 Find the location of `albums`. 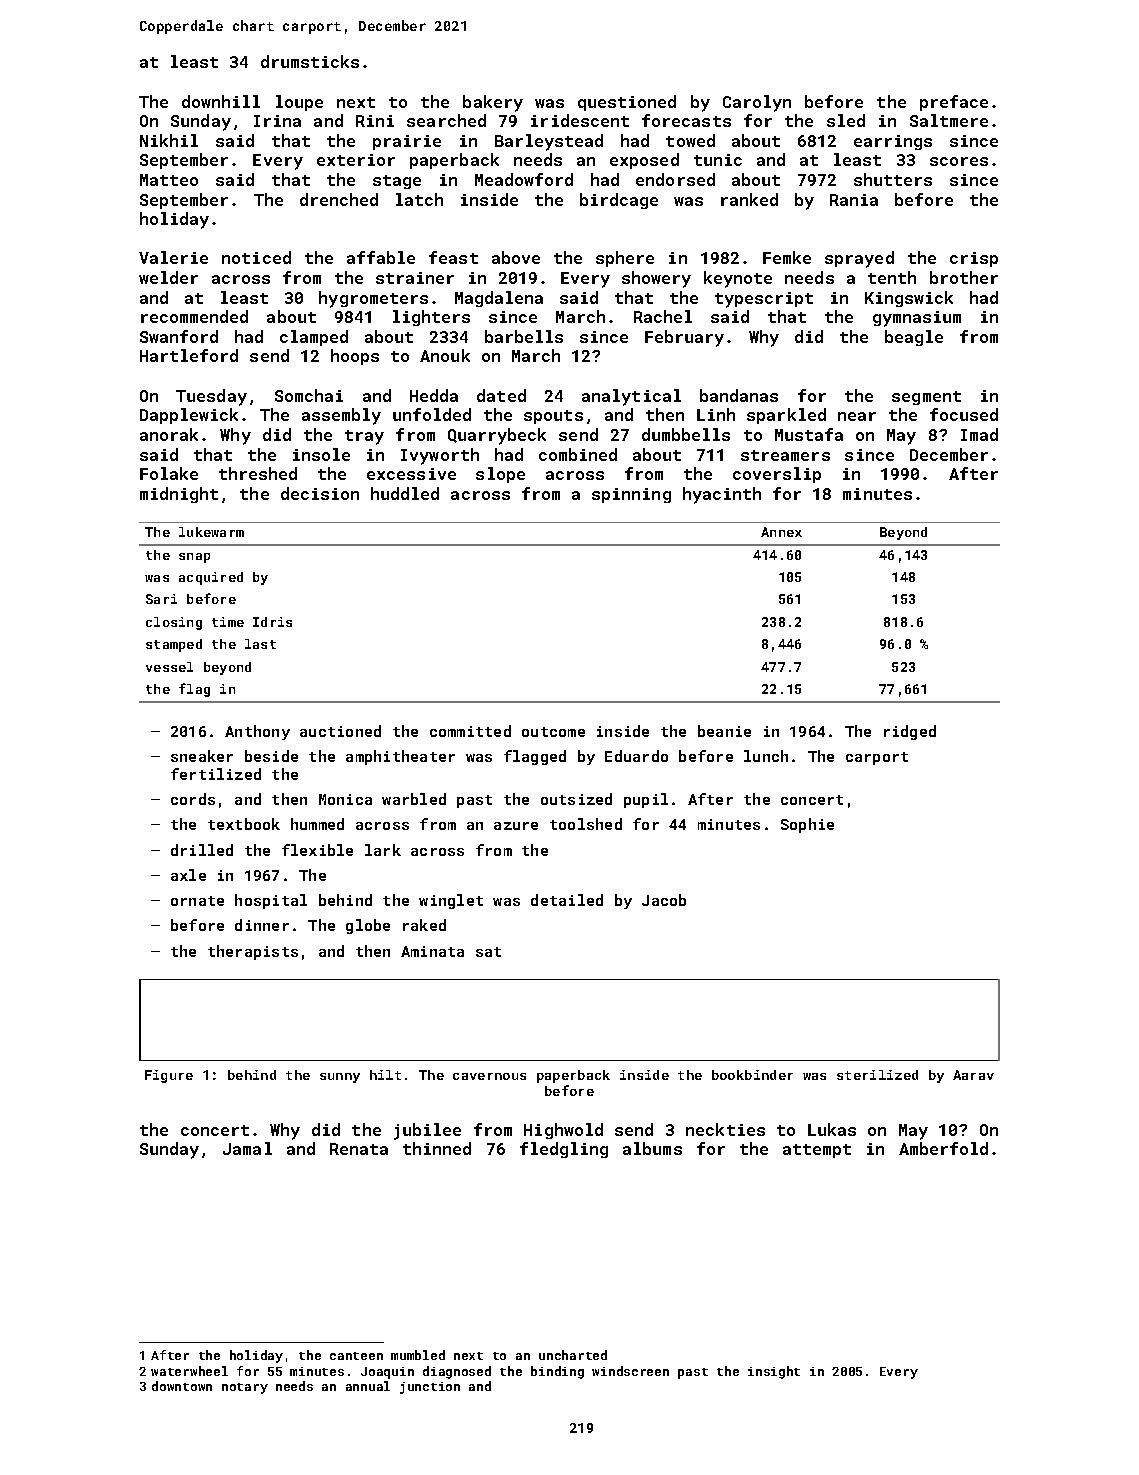

albums is located at coordinates (652, 1148).
